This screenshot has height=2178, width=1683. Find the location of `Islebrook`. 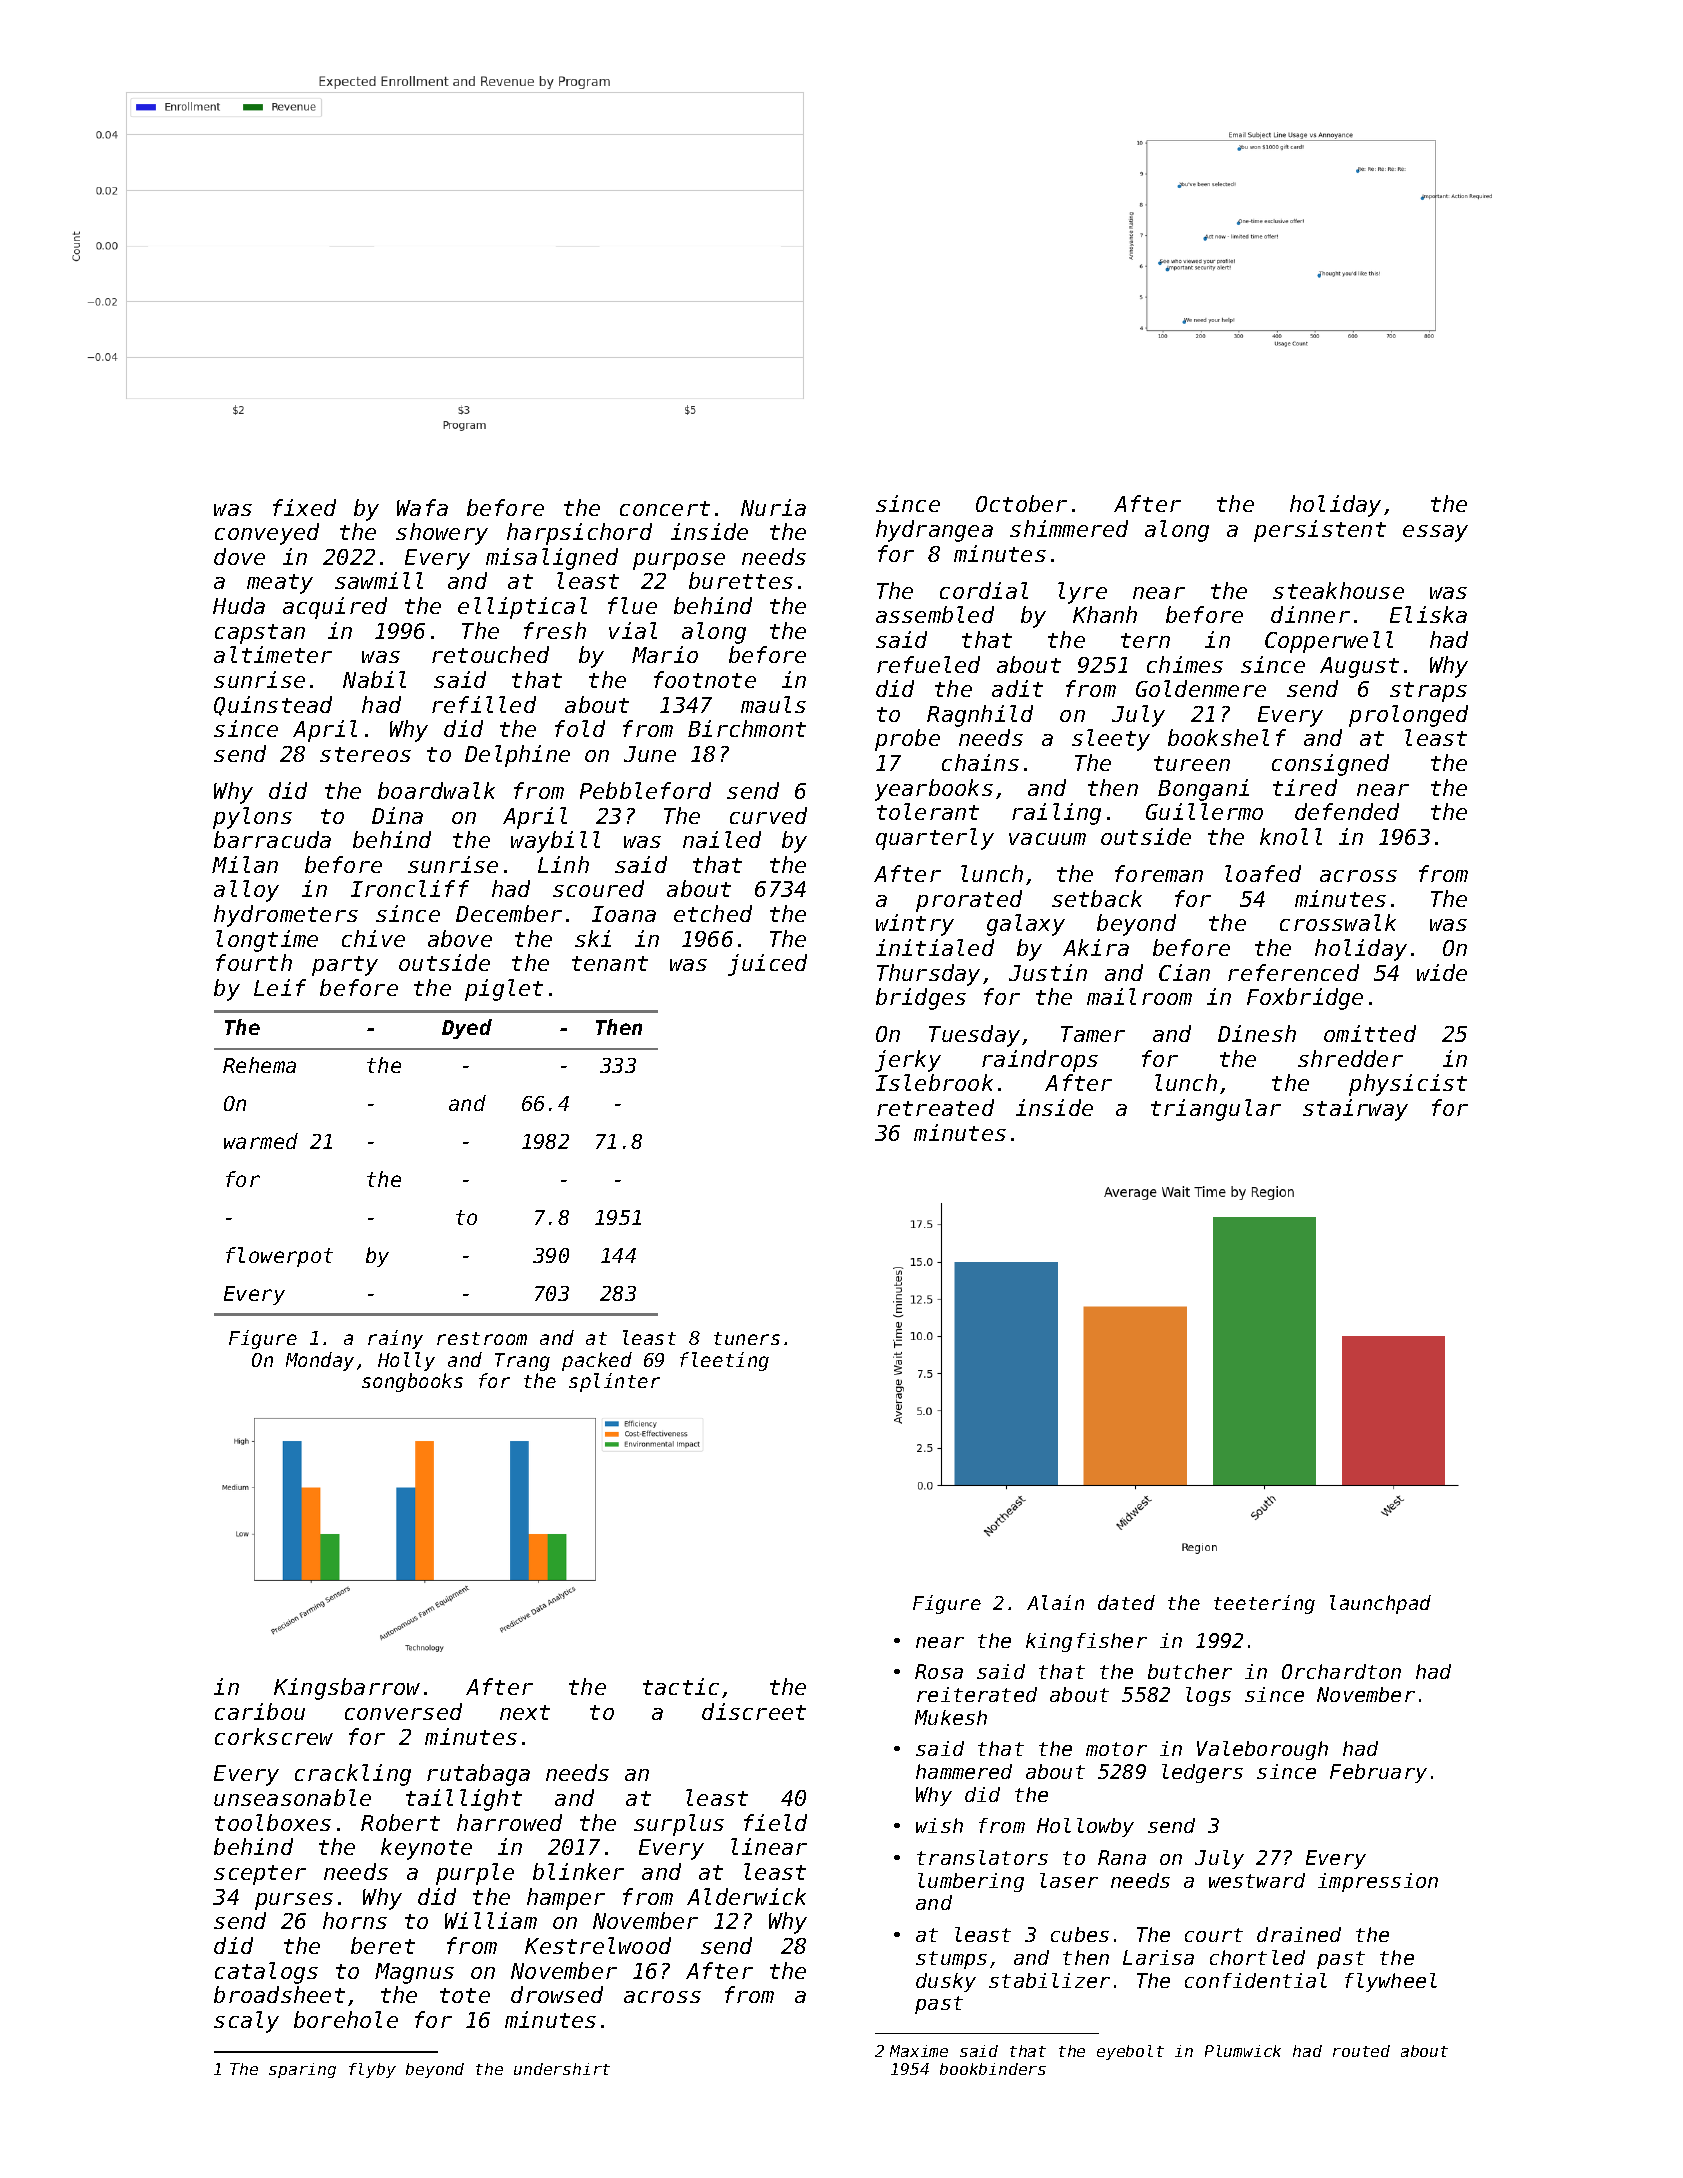

Islebrook is located at coordinates (934, 1082).
